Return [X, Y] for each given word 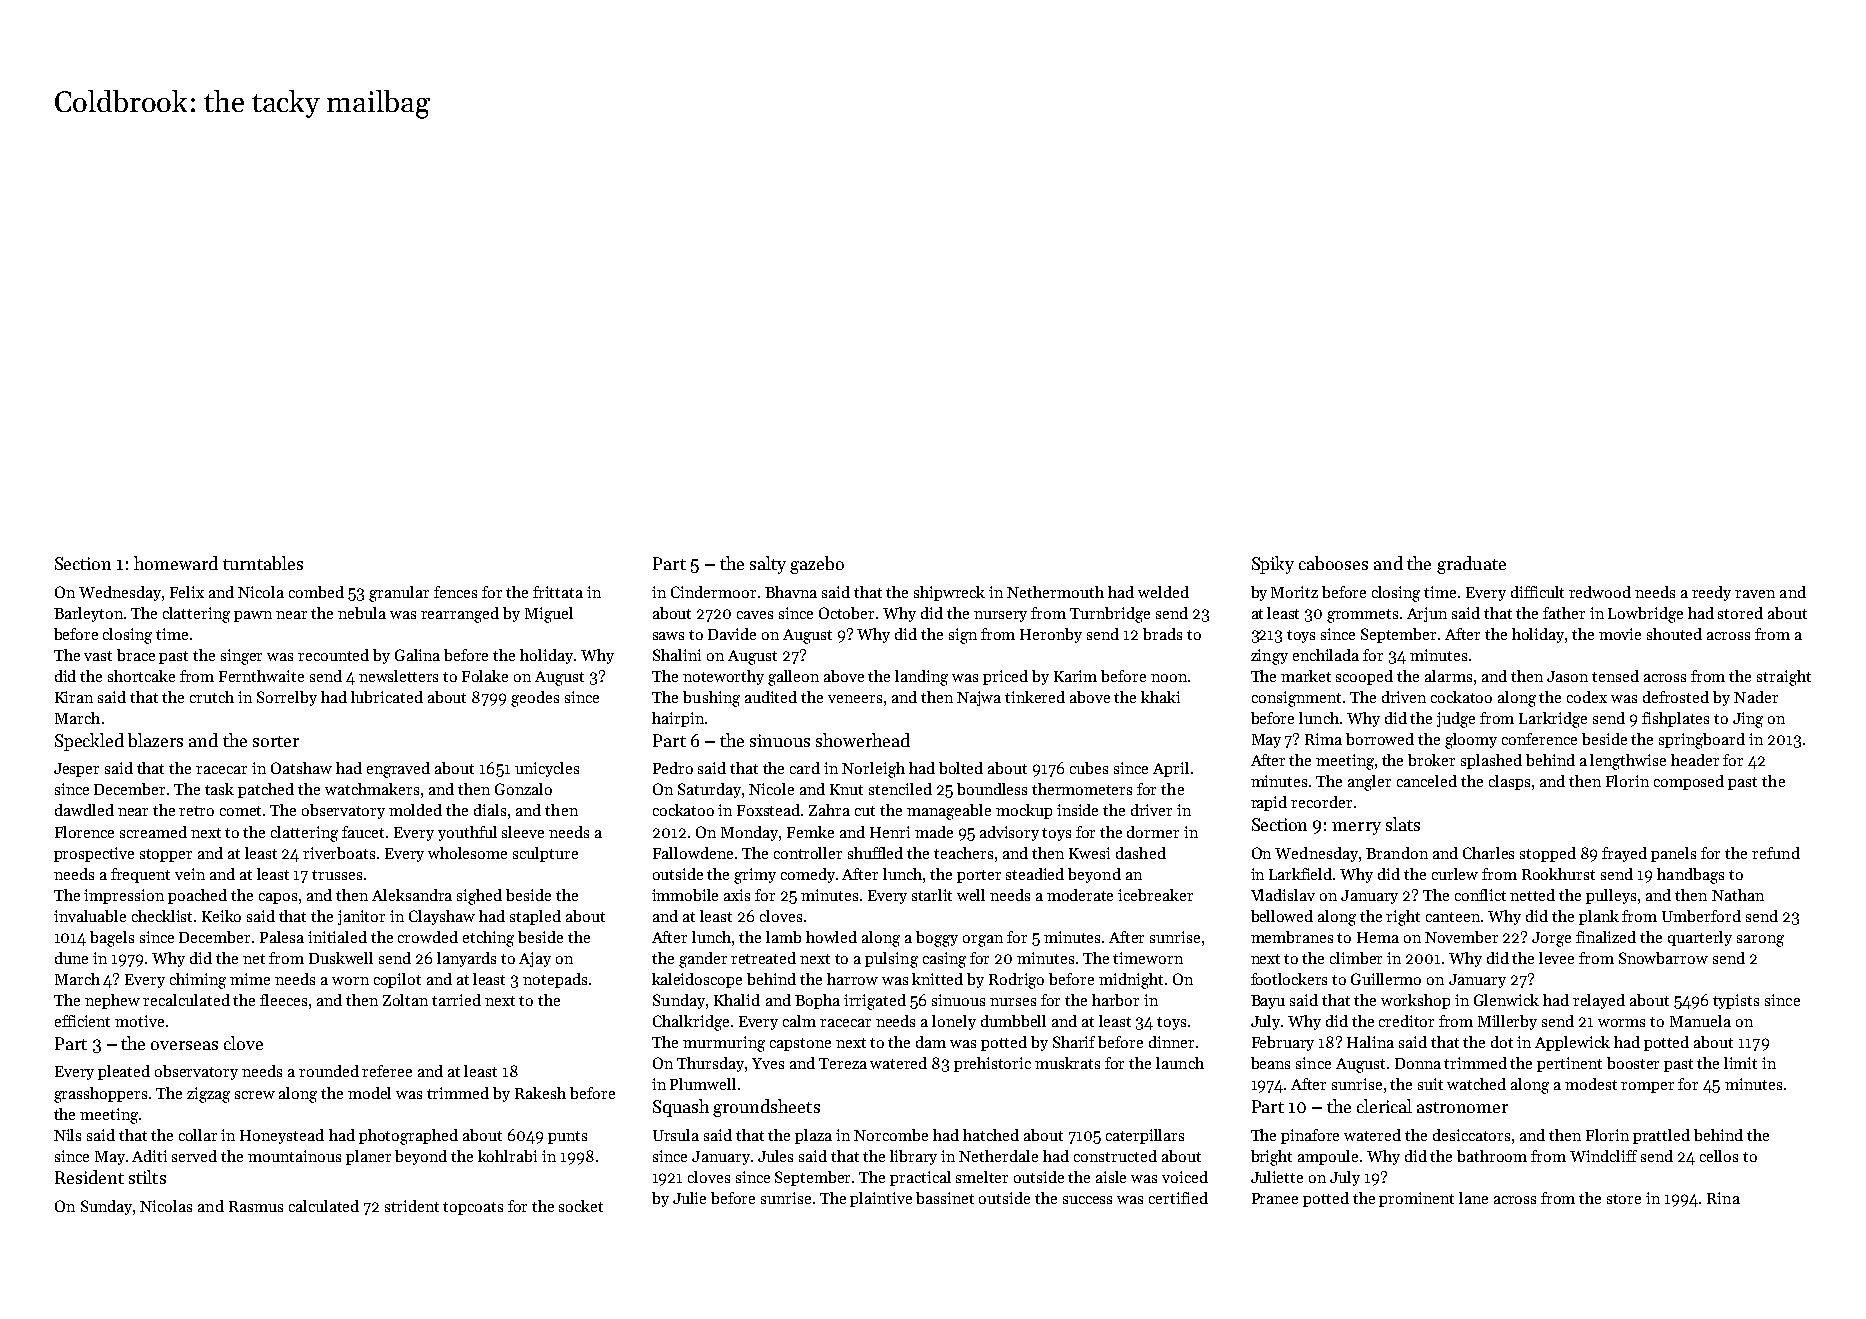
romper [1647, 1087]
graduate [1471, 565]
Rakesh [540, 1093]
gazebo [817, 565]
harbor [1115, 1000]
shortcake [141, 676]
